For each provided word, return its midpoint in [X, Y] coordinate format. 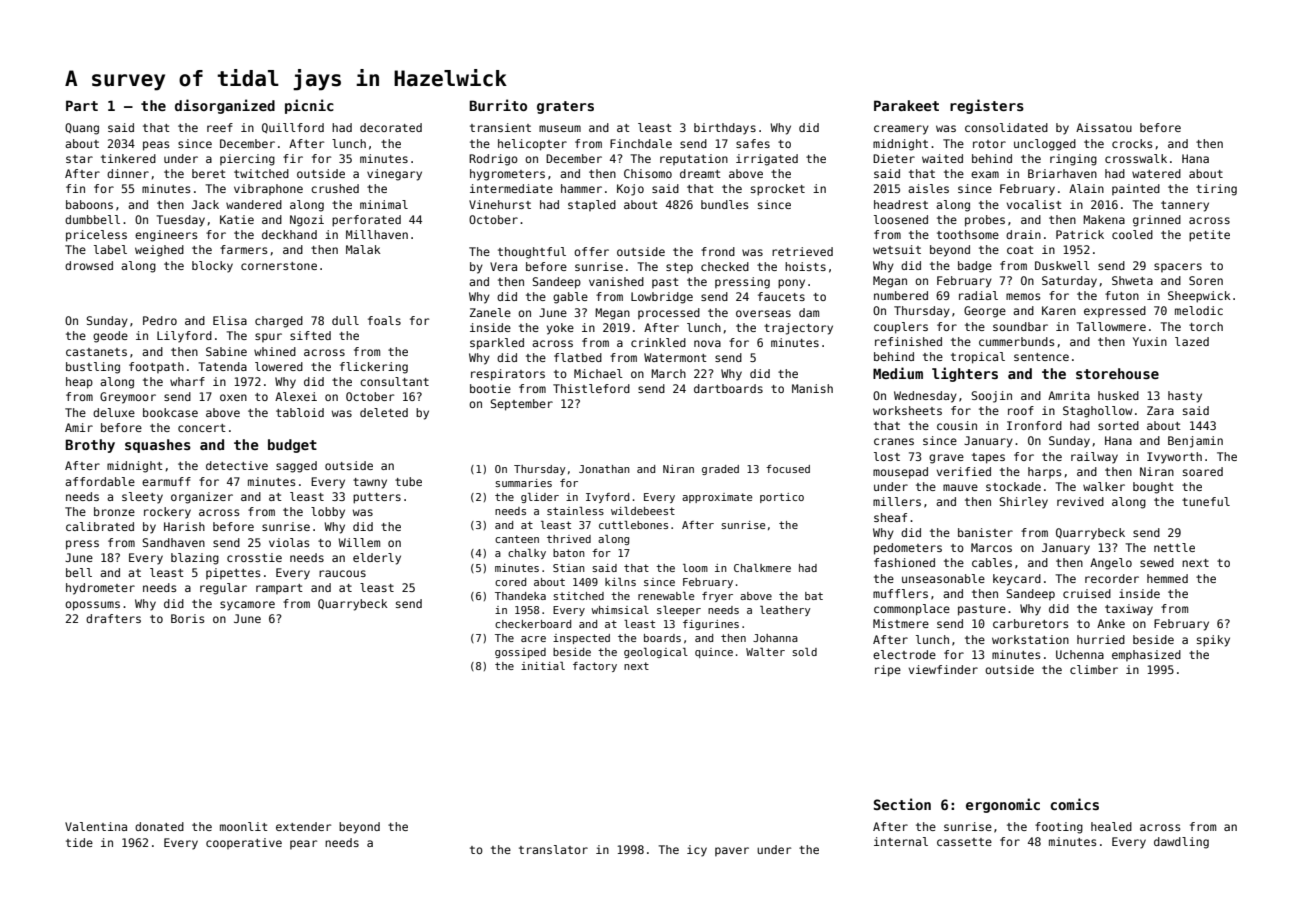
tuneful [1206, 501]
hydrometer [100, 589]
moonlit [244, 826]
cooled [1132, 234]
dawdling [1181, 843]
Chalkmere [762, 568]
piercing [247, 160]
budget [292, 446]
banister [985, 532]
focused [788, 469]
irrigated [767, 160]
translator [553, 849]
